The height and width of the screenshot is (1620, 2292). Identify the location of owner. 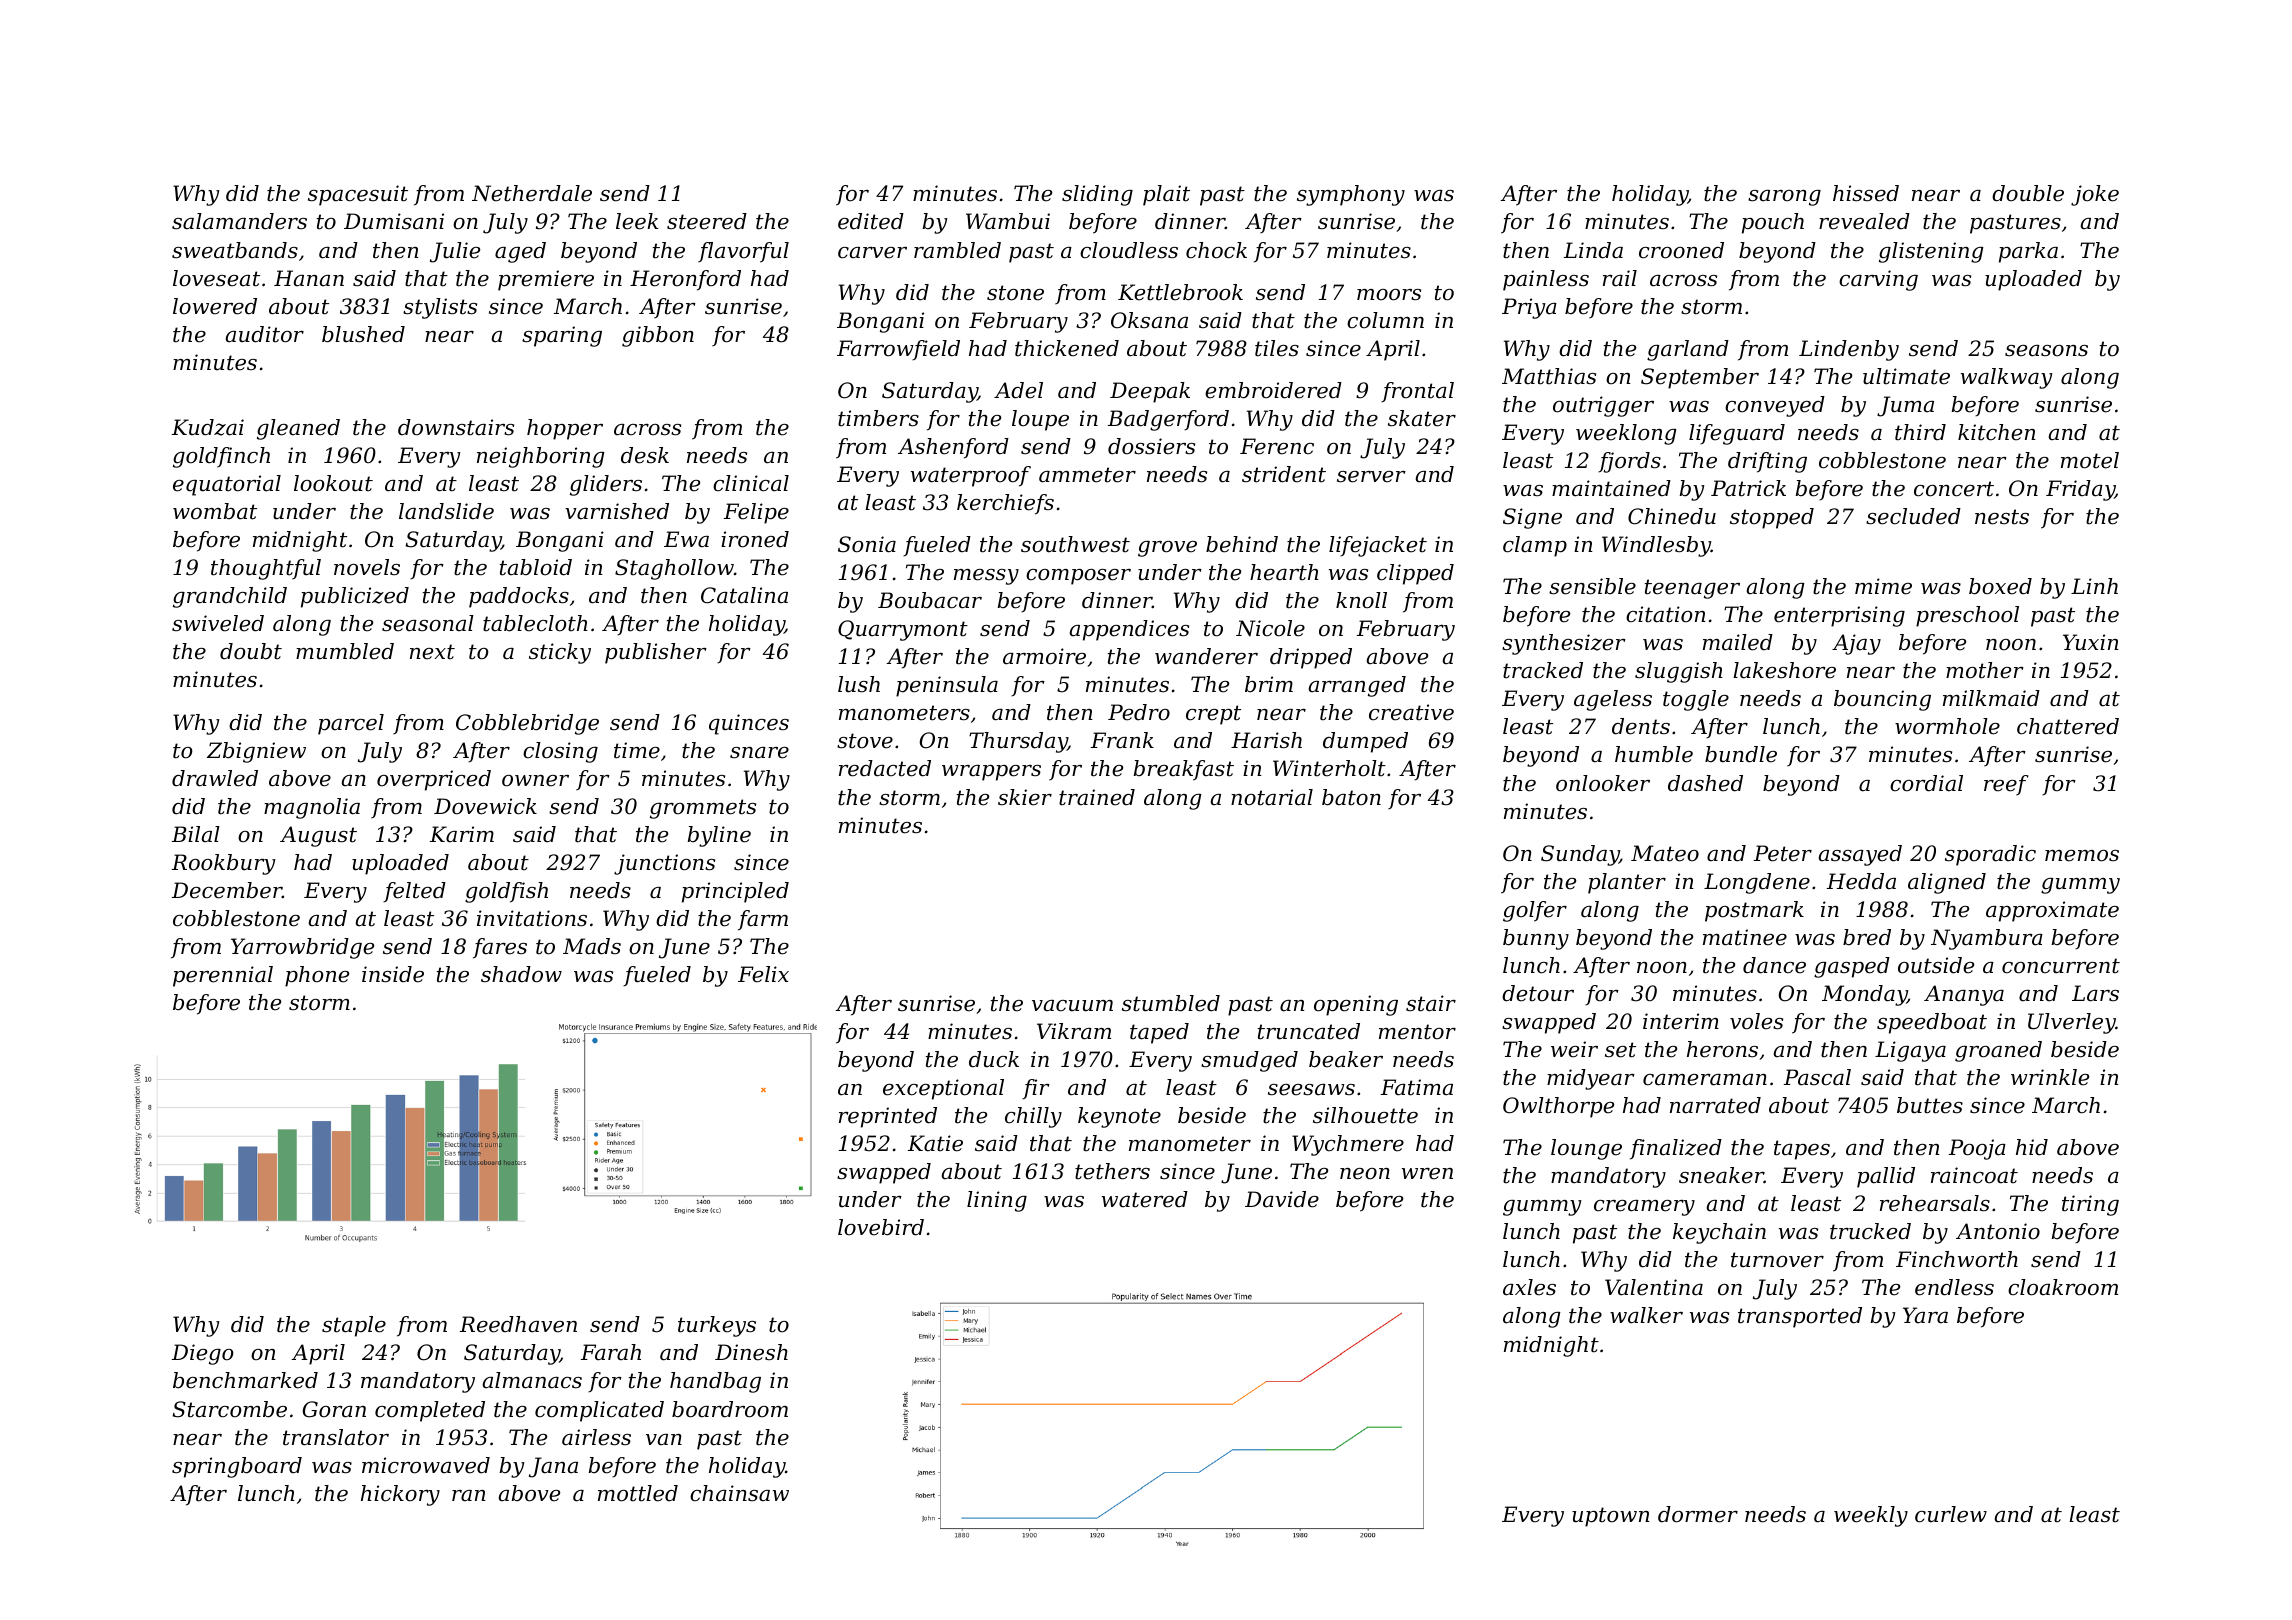
(535, 781).
